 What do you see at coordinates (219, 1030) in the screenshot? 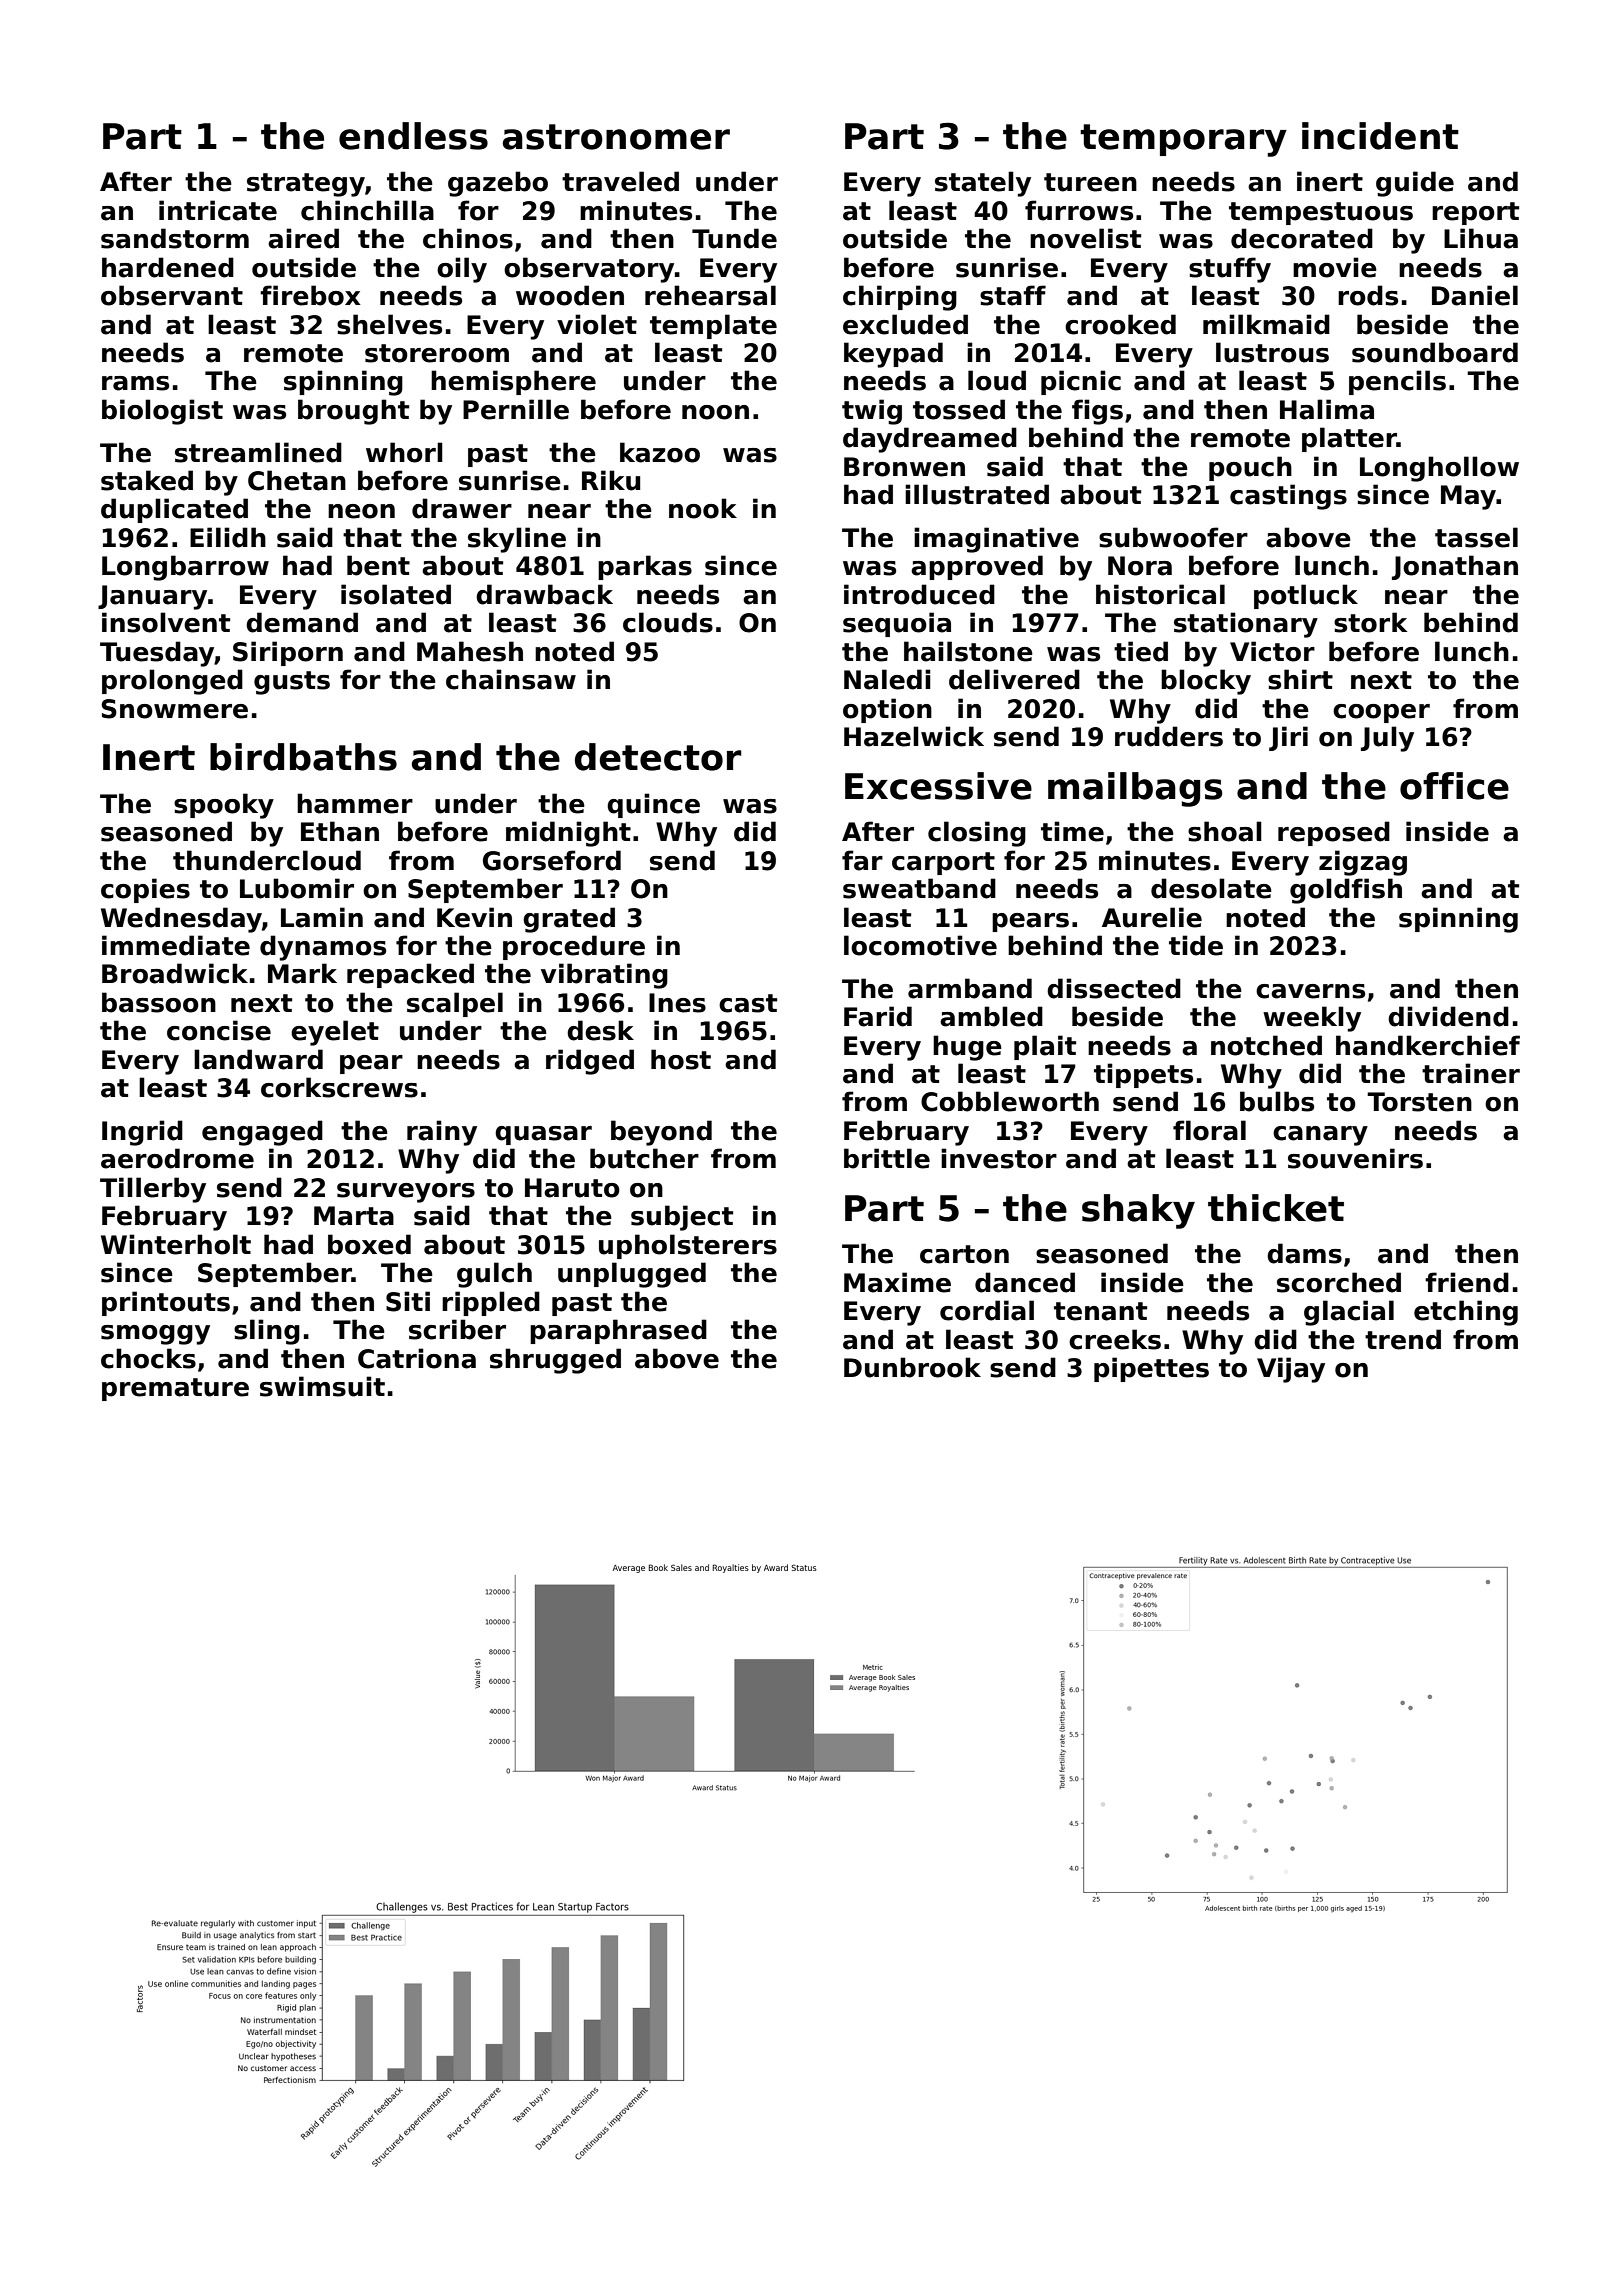
I see `concise` at bounding box center [219, 1030].
